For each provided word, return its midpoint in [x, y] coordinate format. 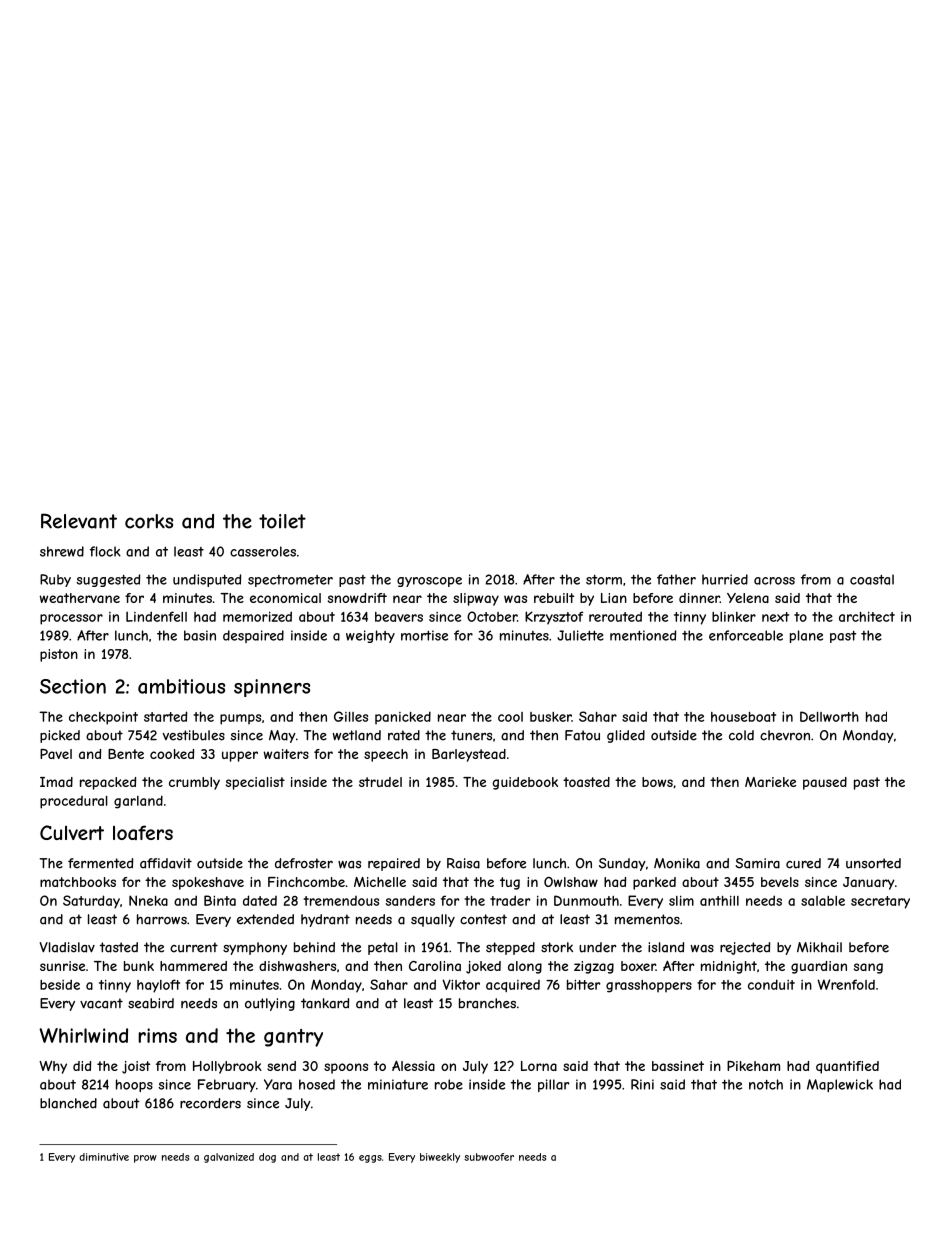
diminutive [104, 1157]
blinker [734, 617]
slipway [476, 599]
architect [867, 616]
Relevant [79, 521]
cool [510, 717]
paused [825, 783]
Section [73, 686]
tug [510, 883]
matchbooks [78, 882]
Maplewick [840, 1085]
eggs [370, 1159]
